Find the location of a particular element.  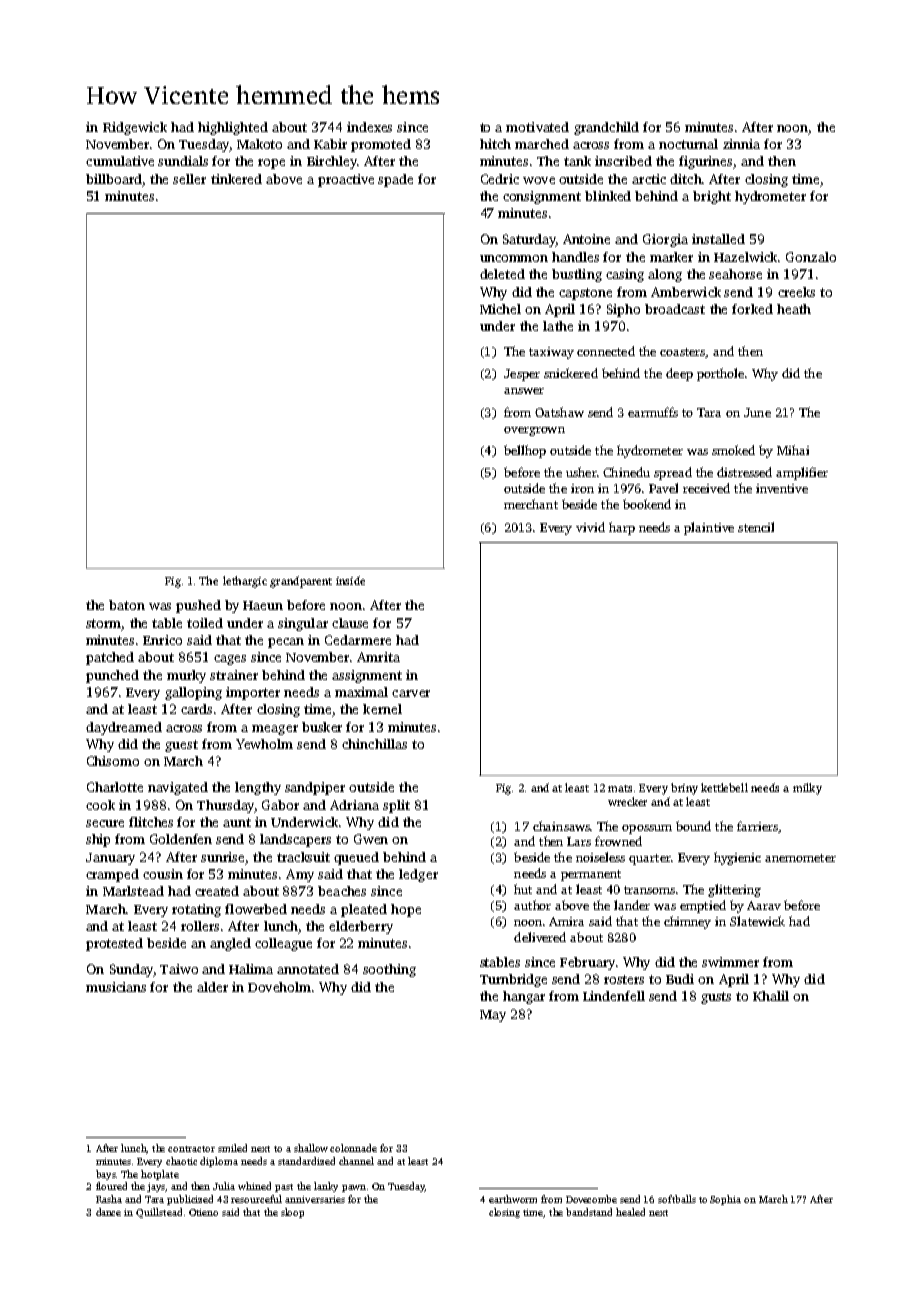

Hazelwick is located at coordinates (745, 257).
